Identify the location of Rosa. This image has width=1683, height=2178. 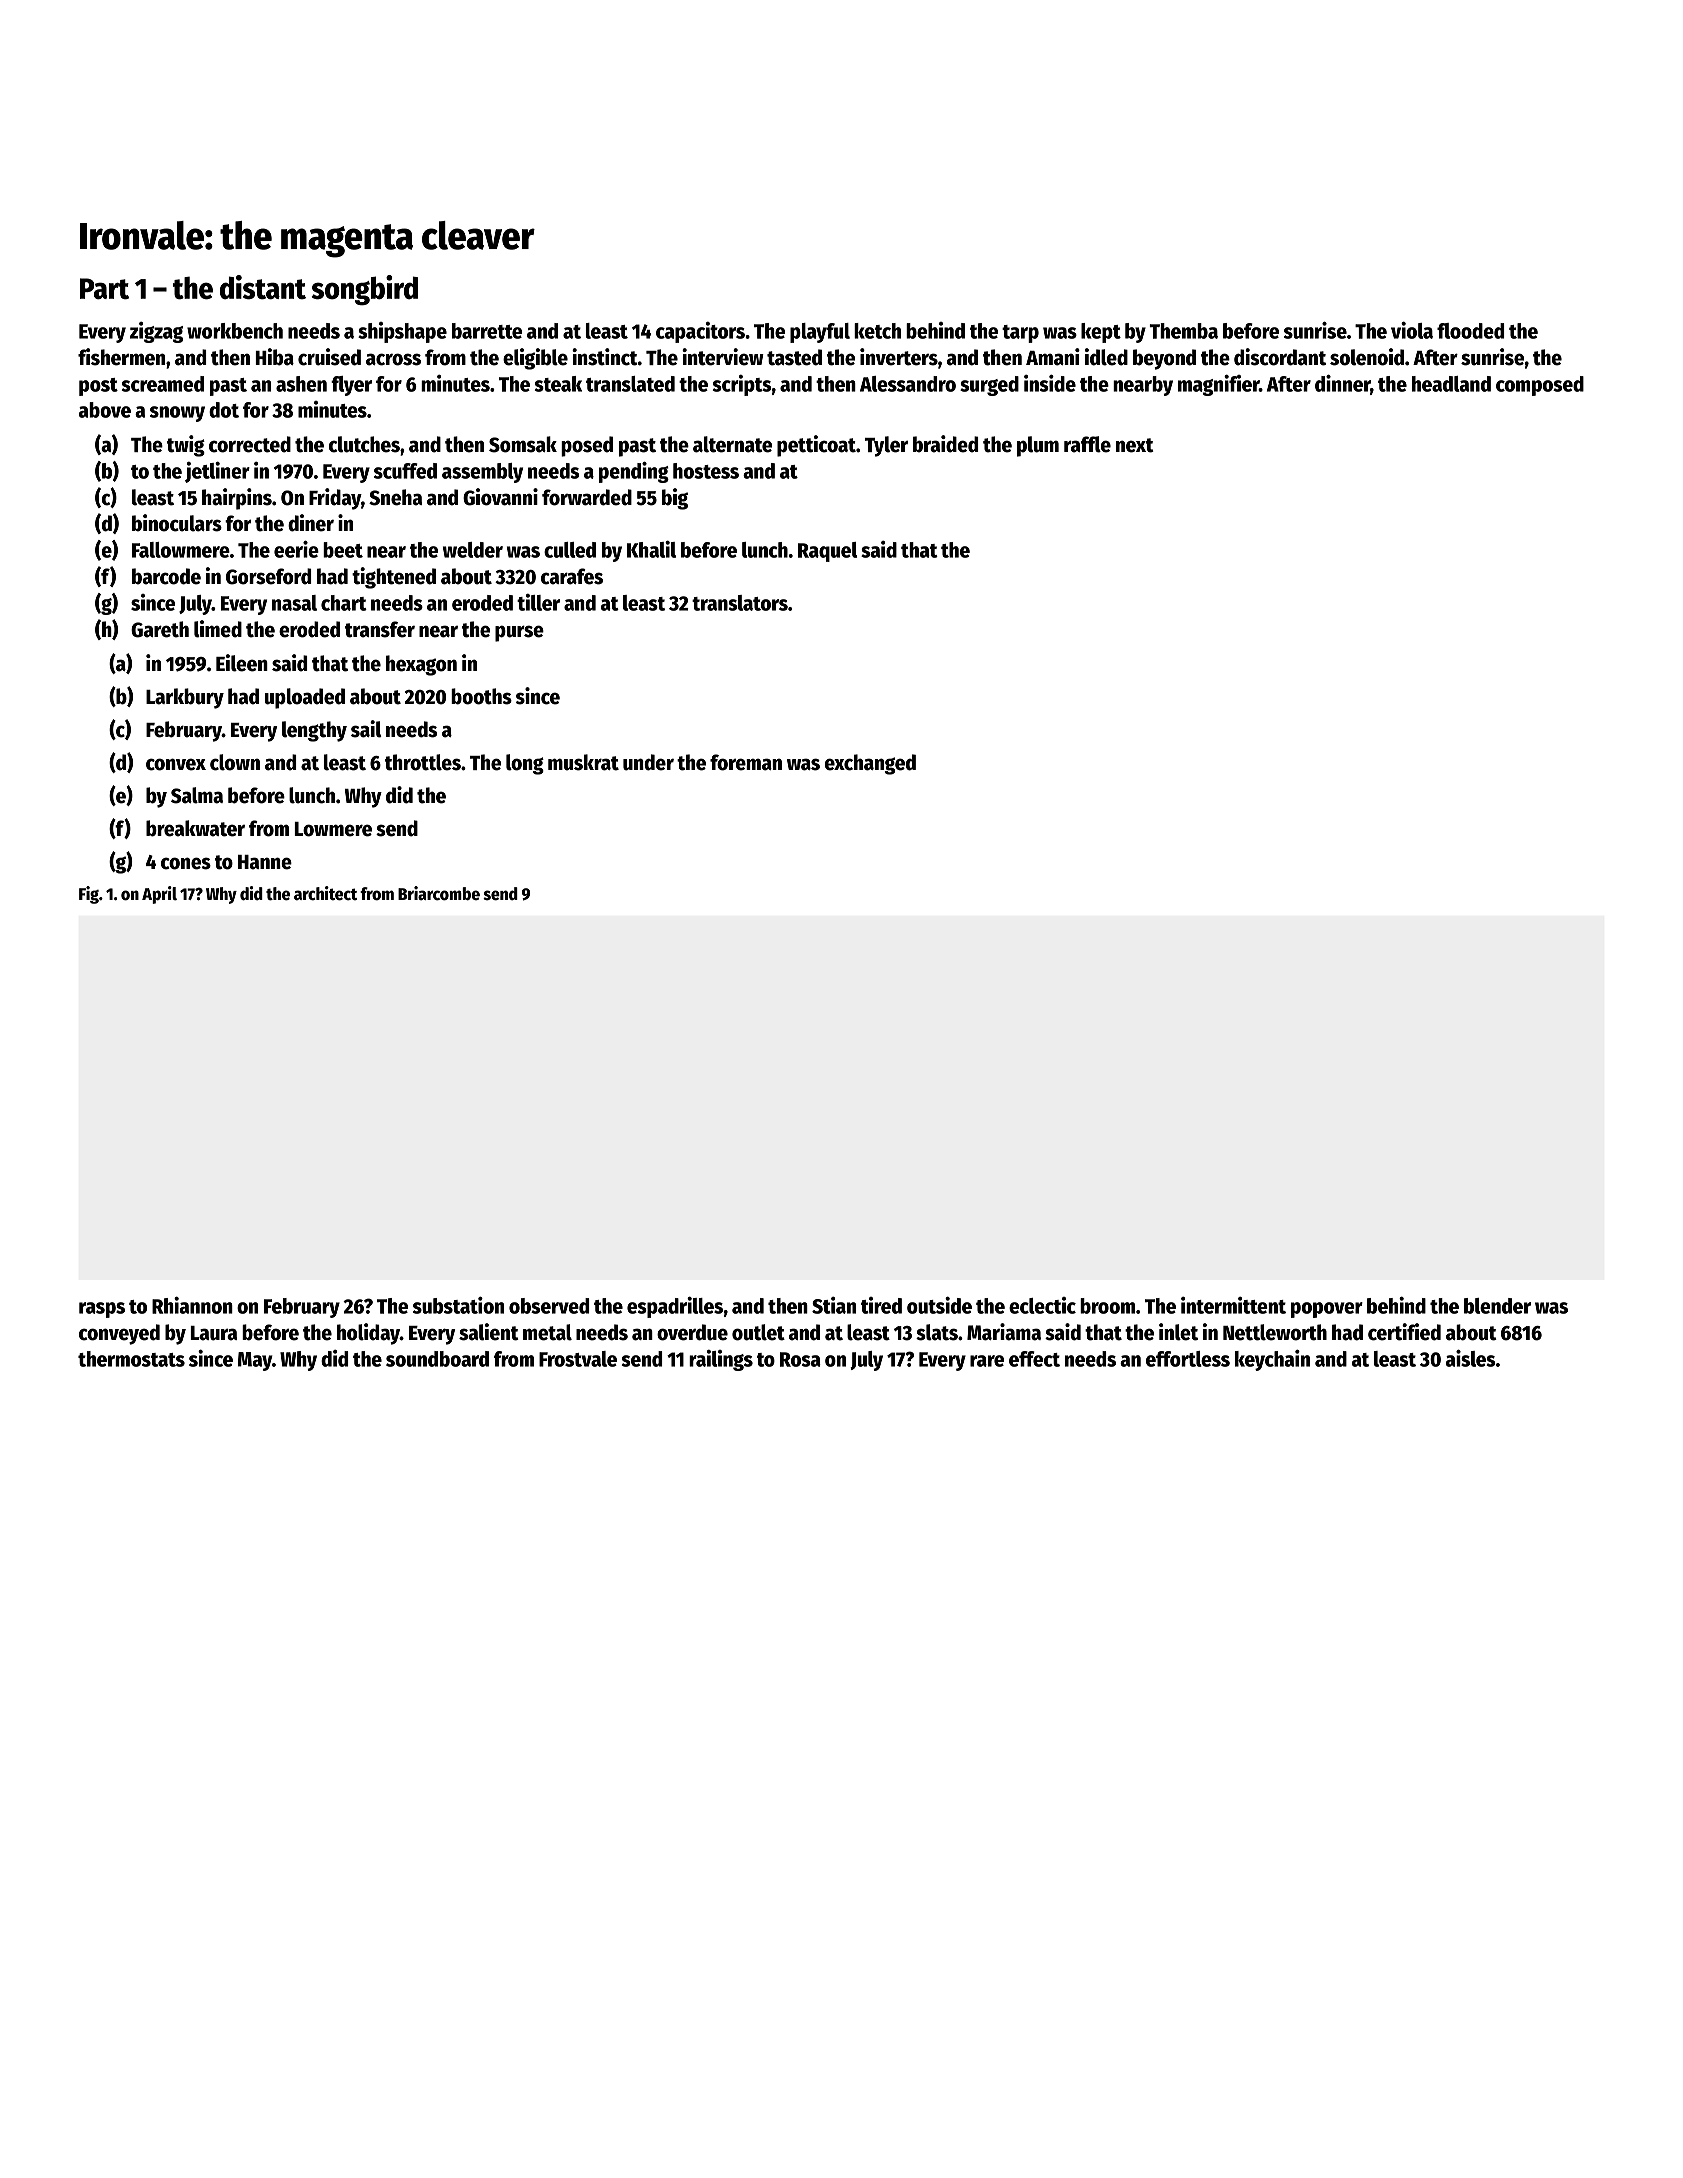
(800, 1359).
